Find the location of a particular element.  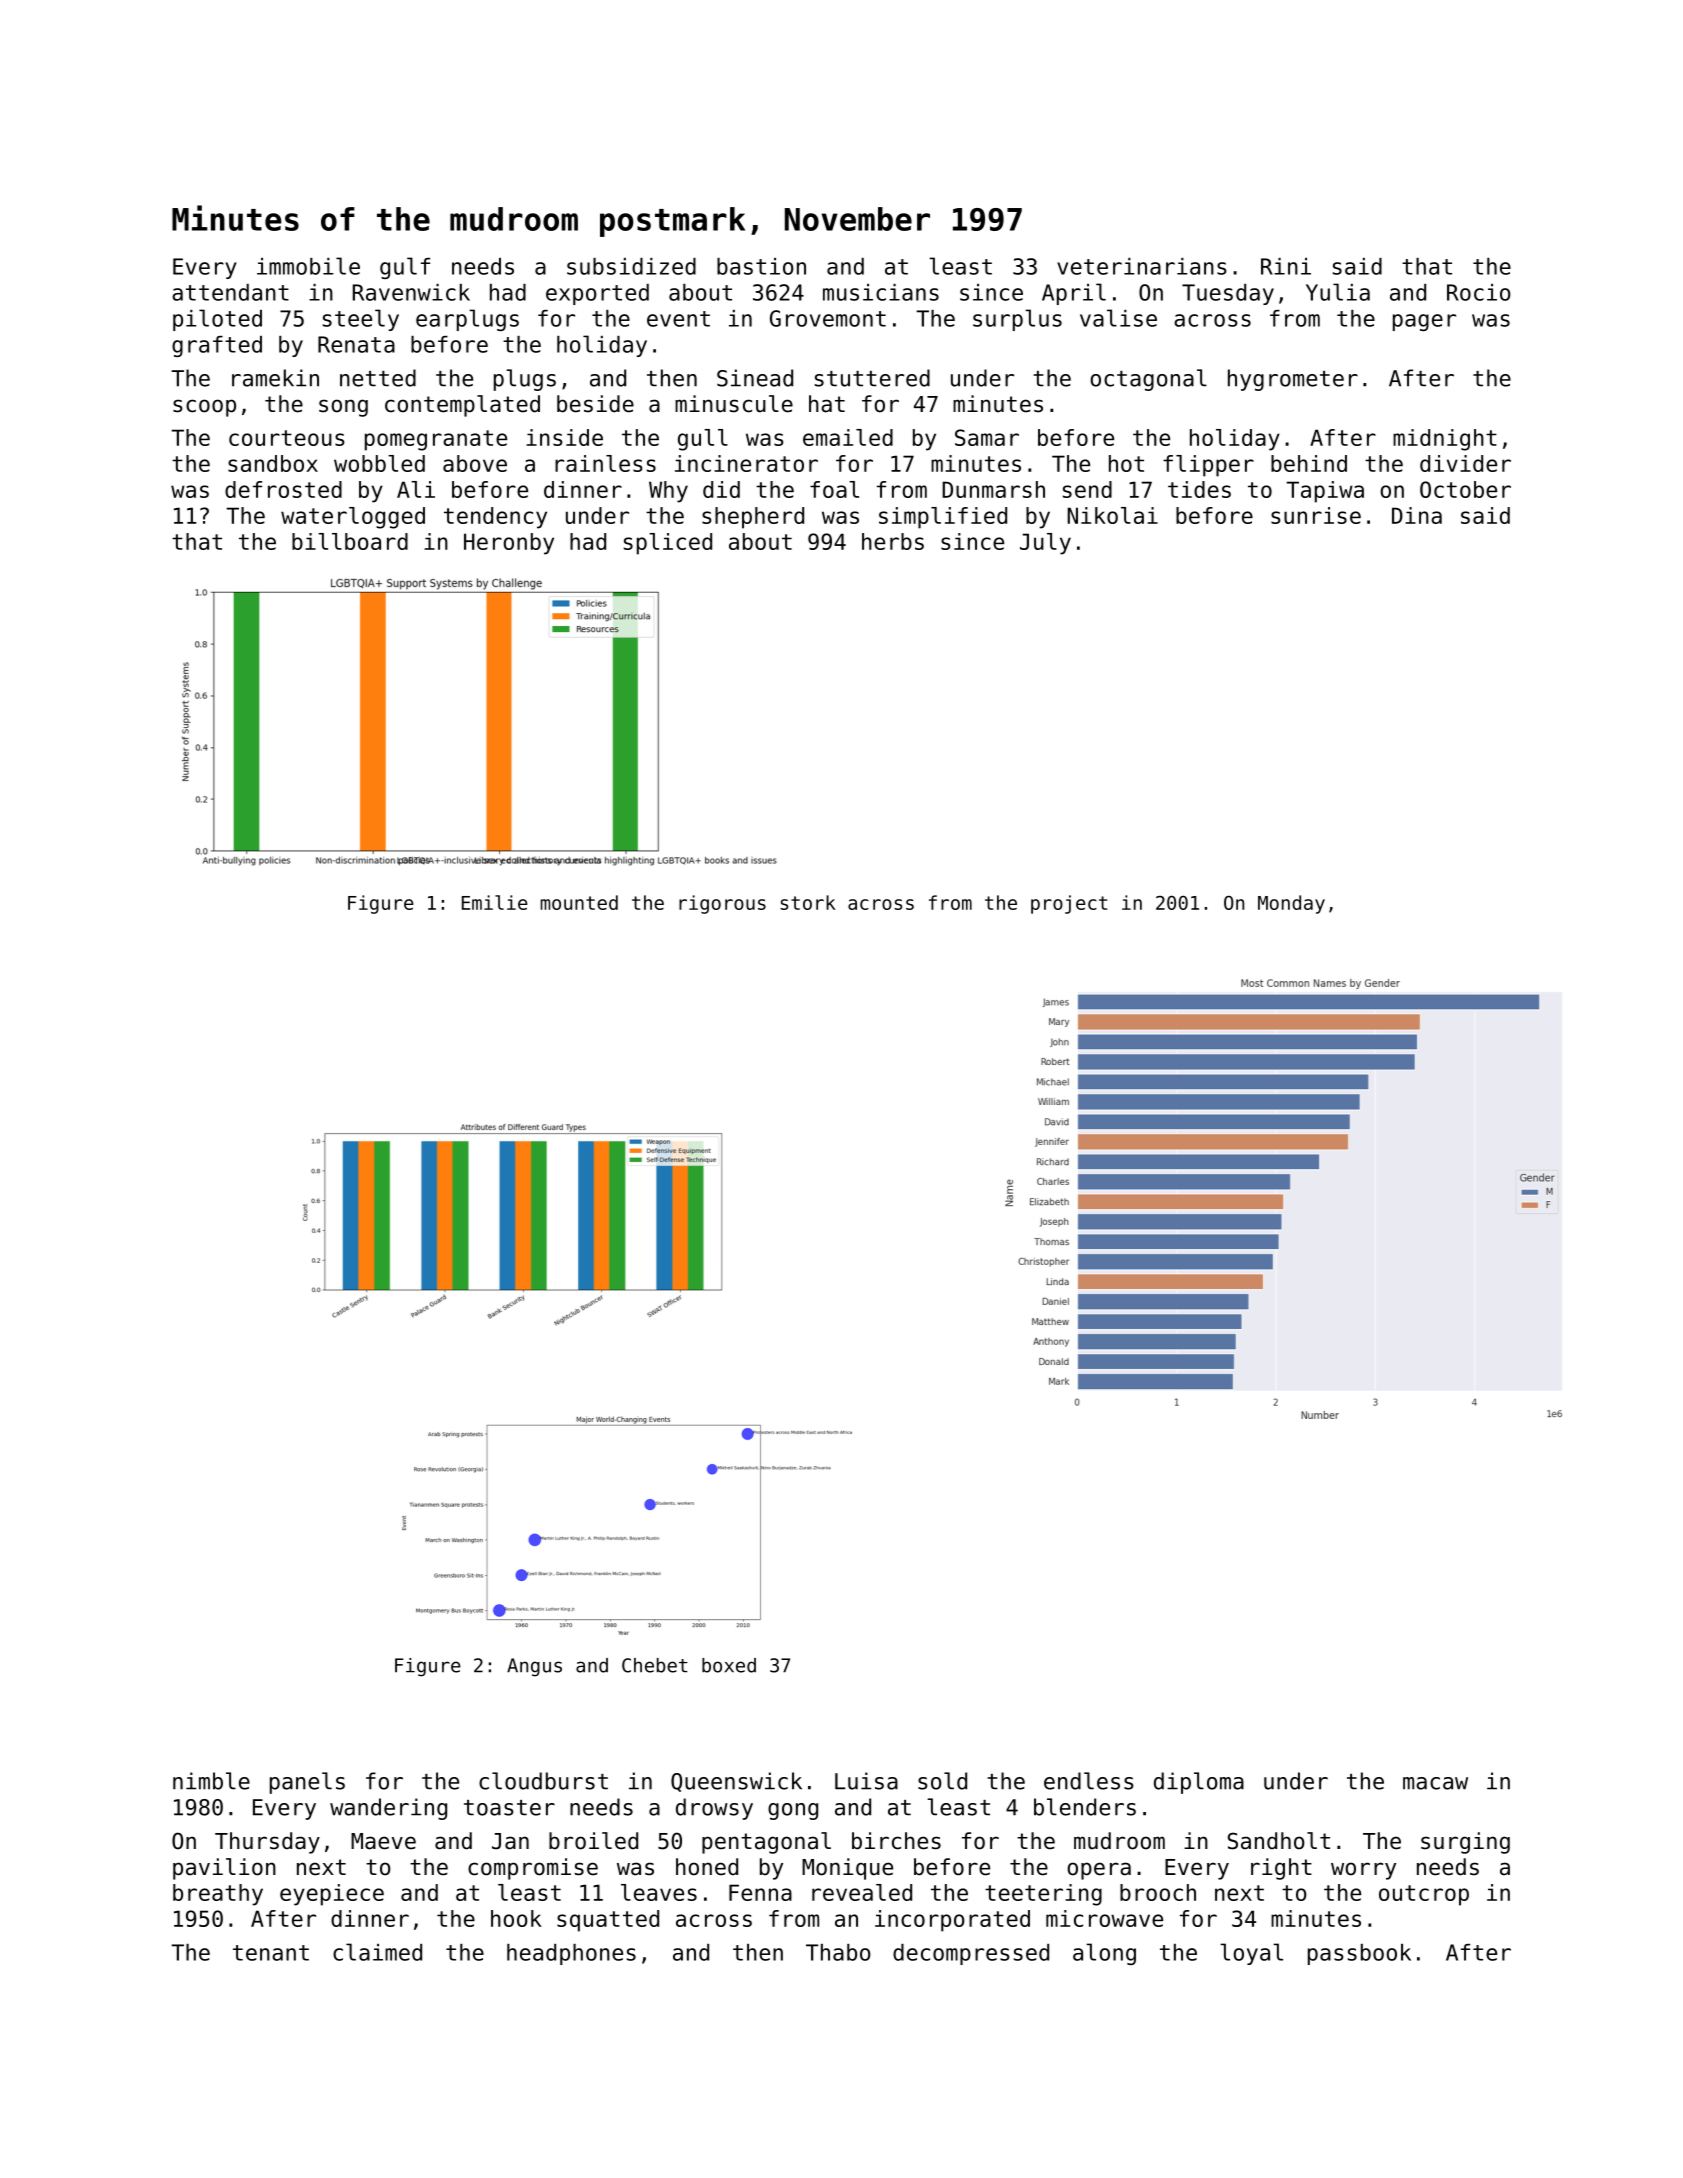

octagonal is located at coordinates (1148, 380).
